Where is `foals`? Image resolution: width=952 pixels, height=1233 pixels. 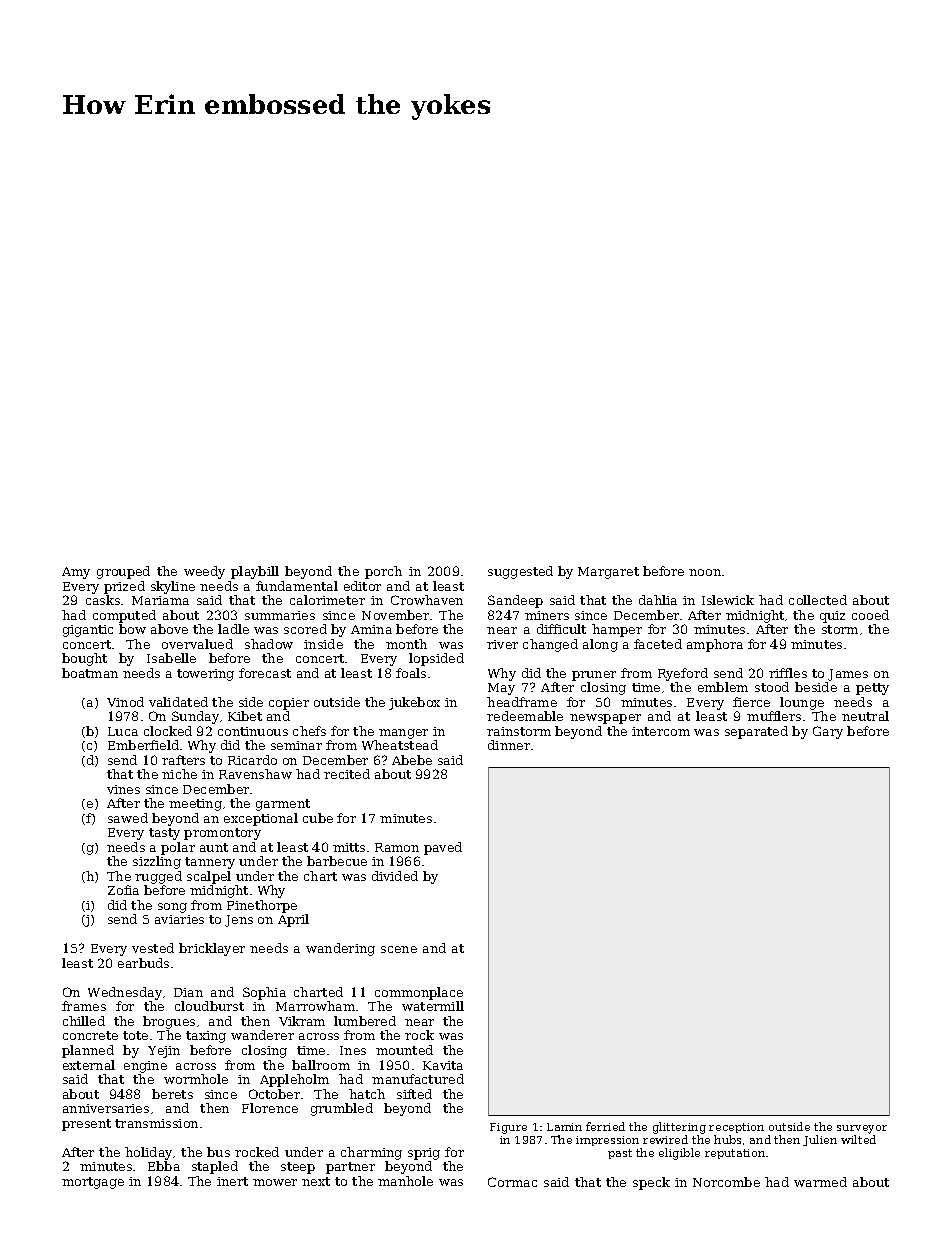 foals is located at coordinates (411, 673).
